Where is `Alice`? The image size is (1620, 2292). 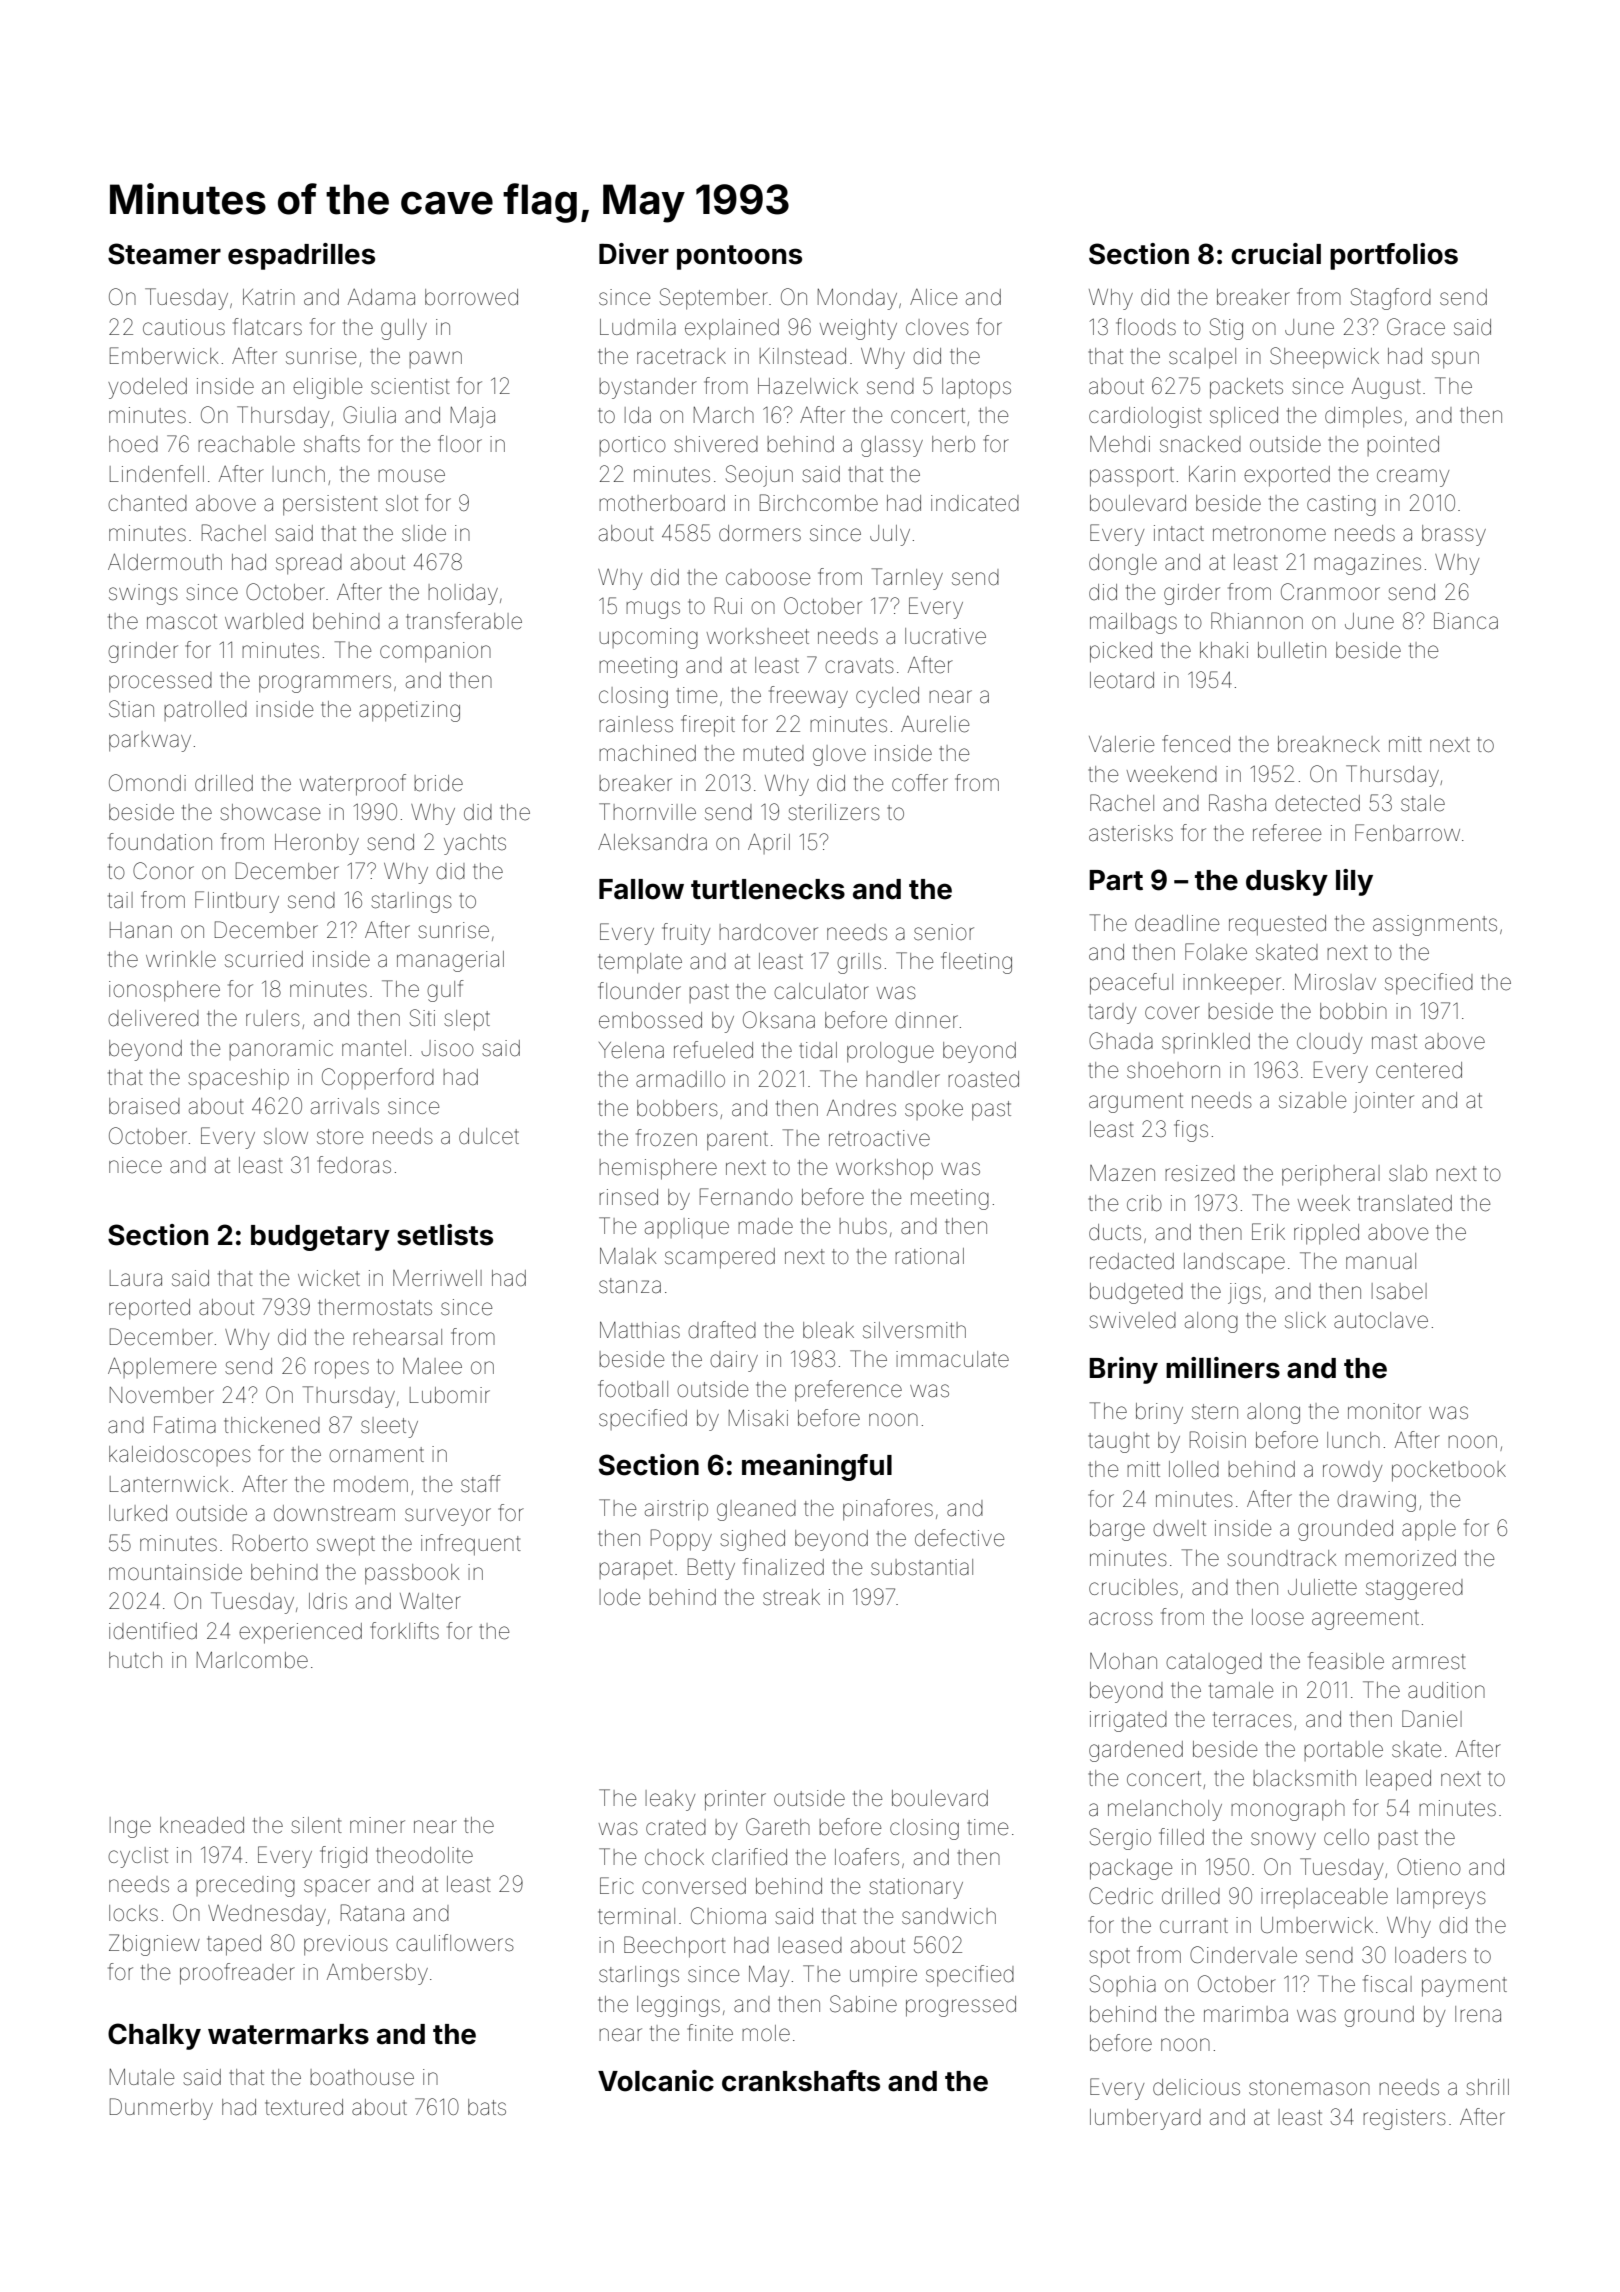
Alice is located at coordinates (933, 297).
